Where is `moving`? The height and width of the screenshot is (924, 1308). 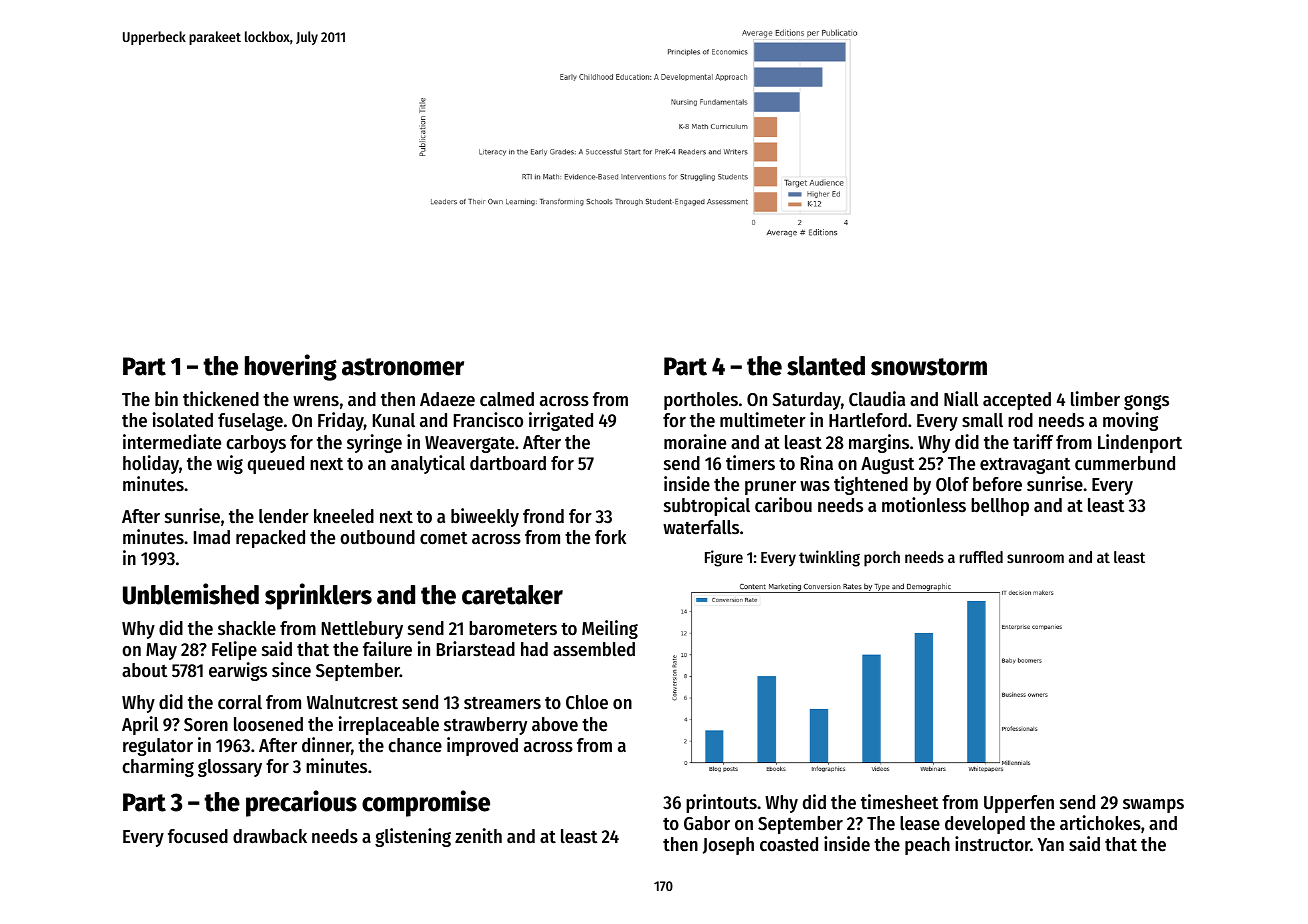 moving is located at coordinates (1130, 421).
